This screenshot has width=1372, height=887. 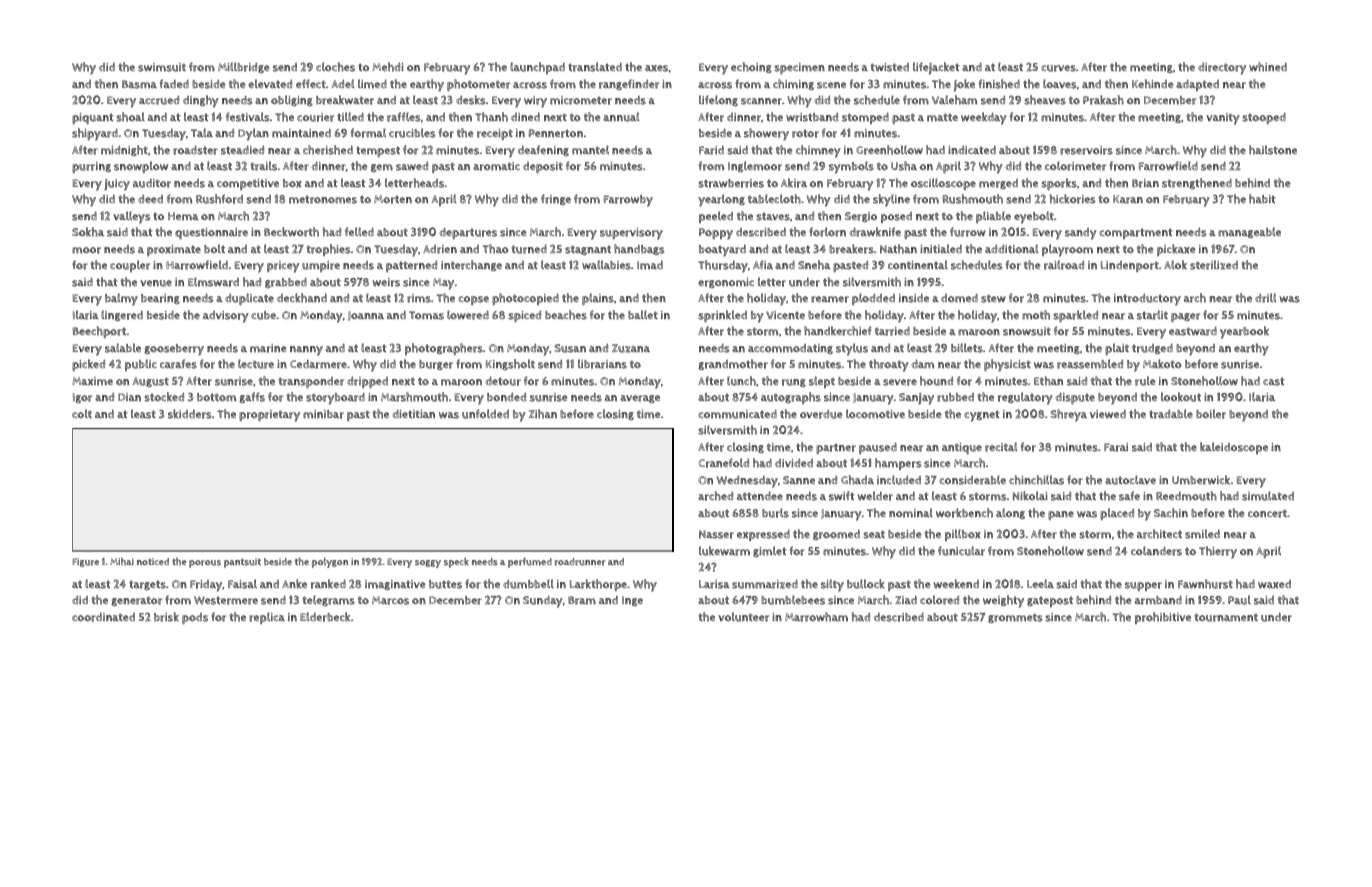 What do you see at coordinates (82, 414) in the screenshot?
I see `colt` at bounding box center [82, 414].
